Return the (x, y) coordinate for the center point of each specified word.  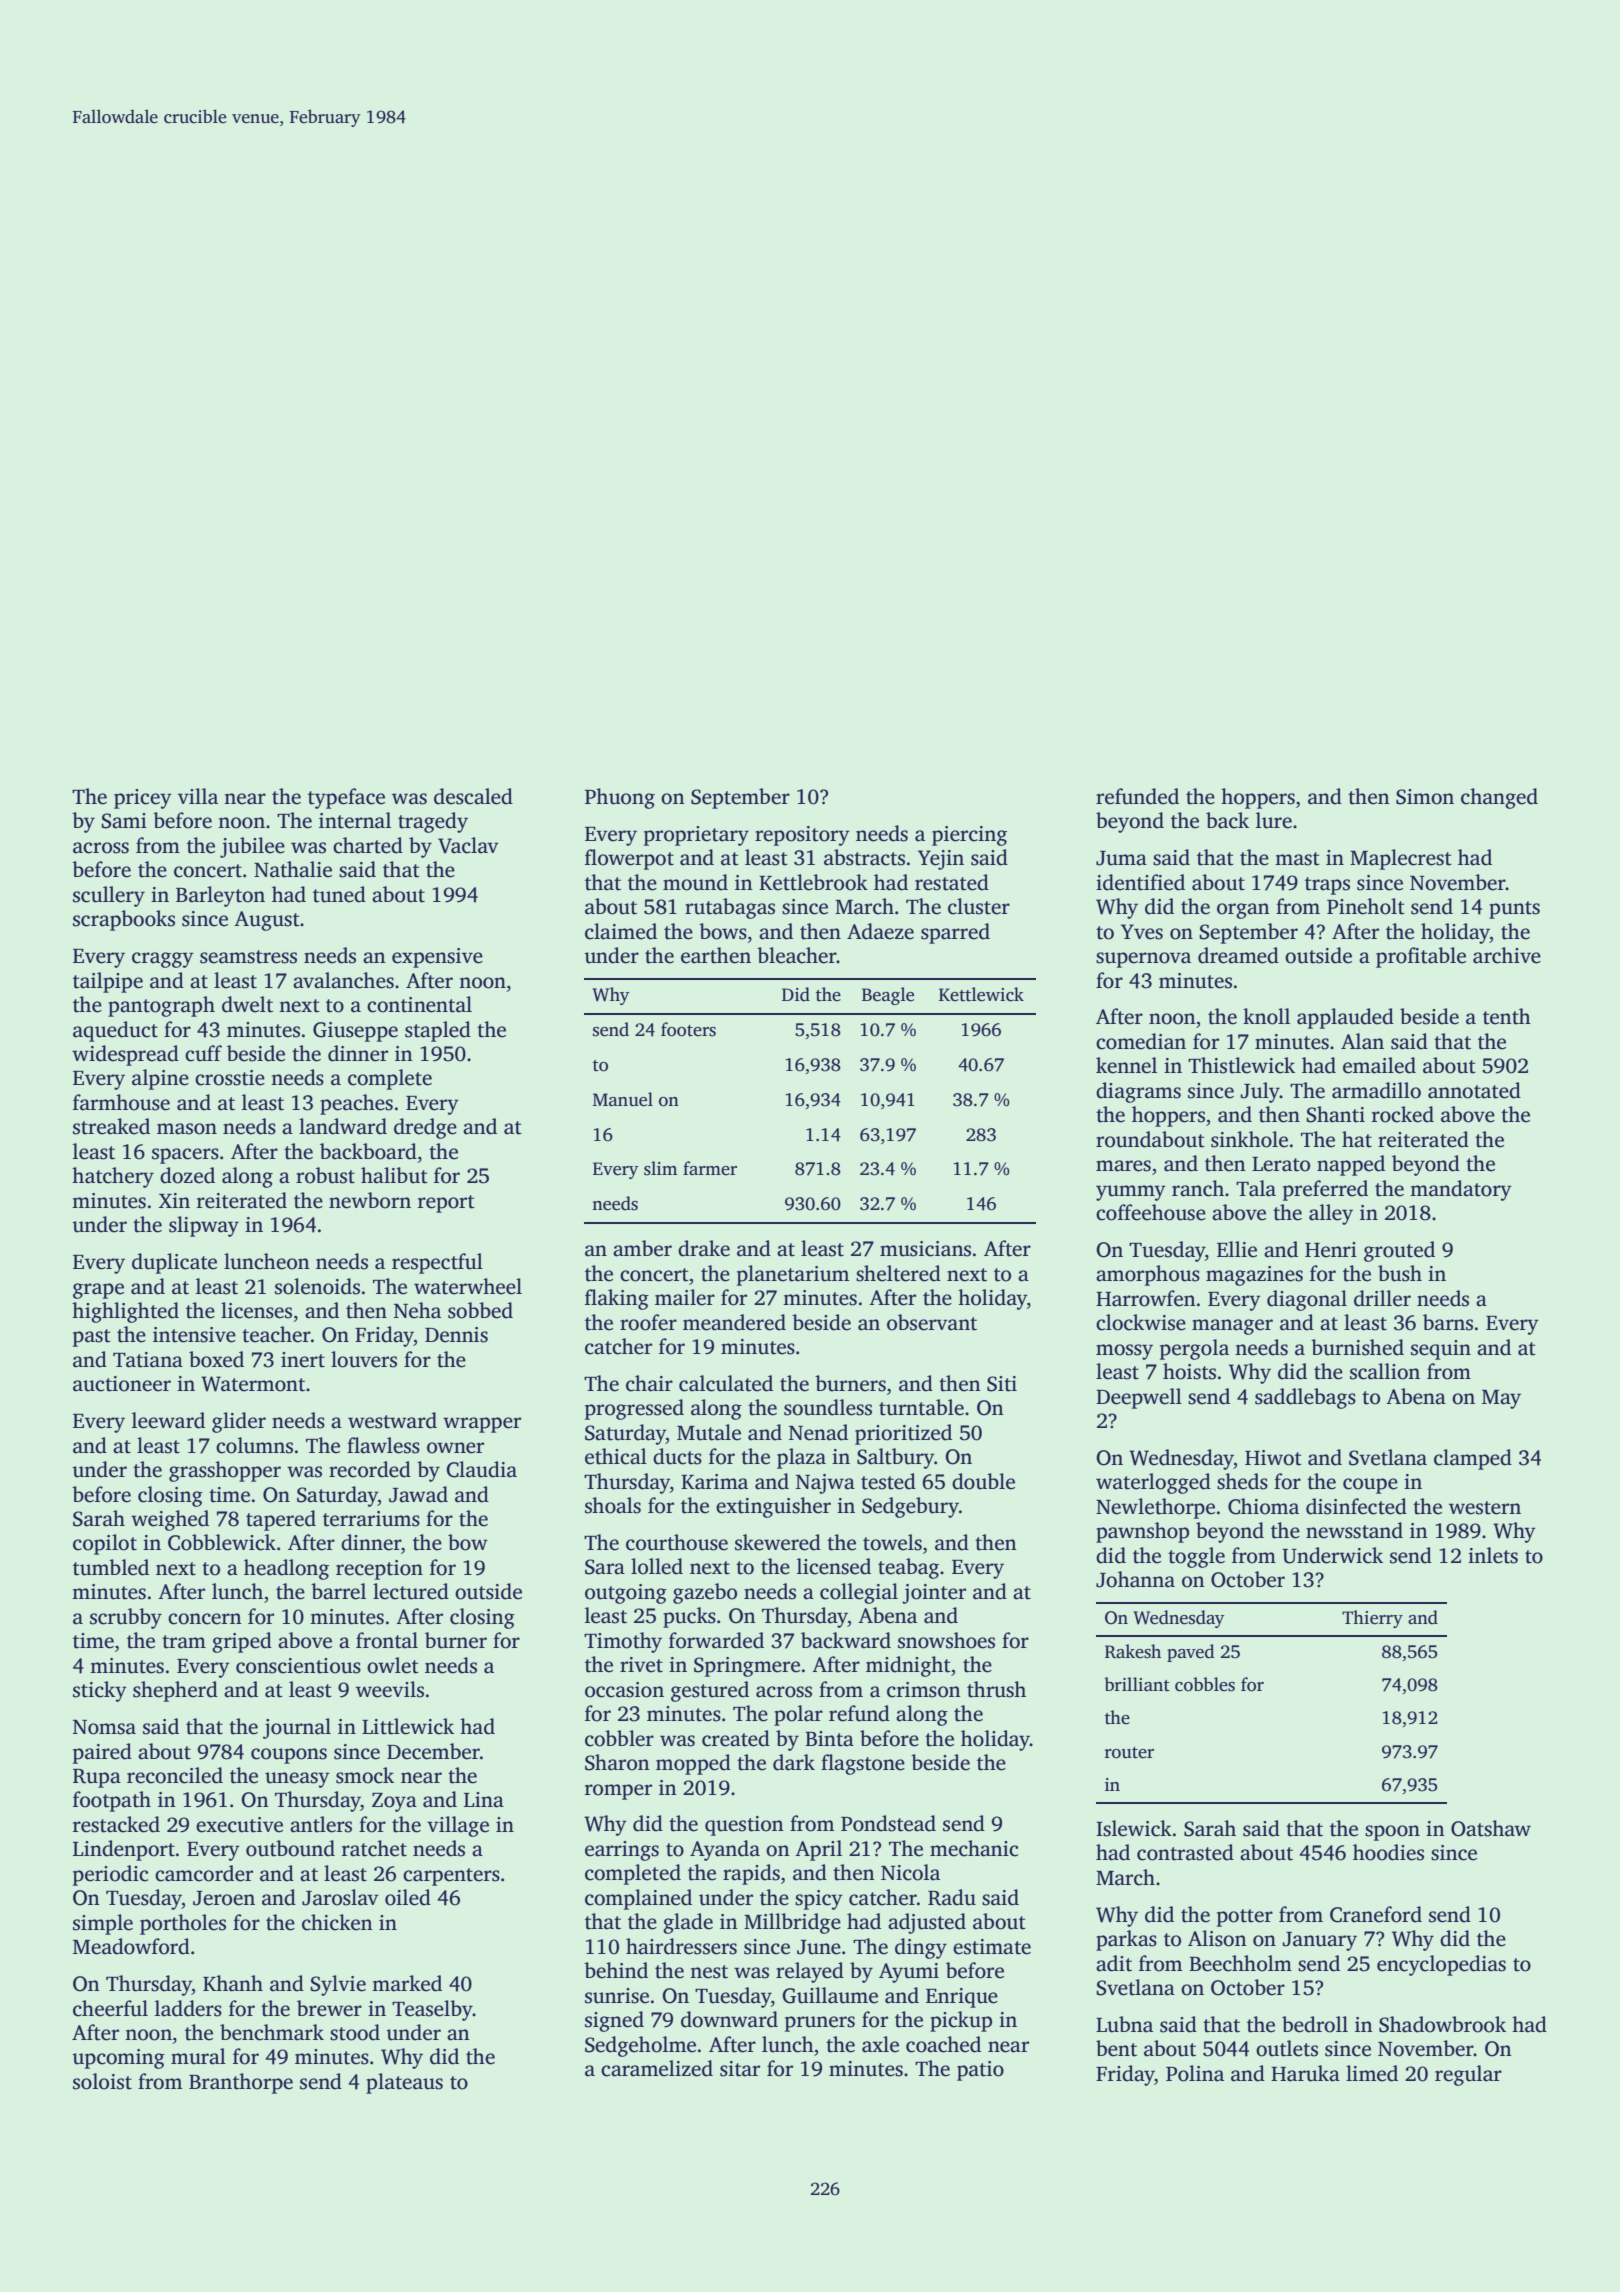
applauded (1345, 1018)
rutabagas (730, 908)
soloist (102, 2081)
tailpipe (108, 982)
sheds (1242, 1481)
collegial (859, 1593)
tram (184, 1642)
